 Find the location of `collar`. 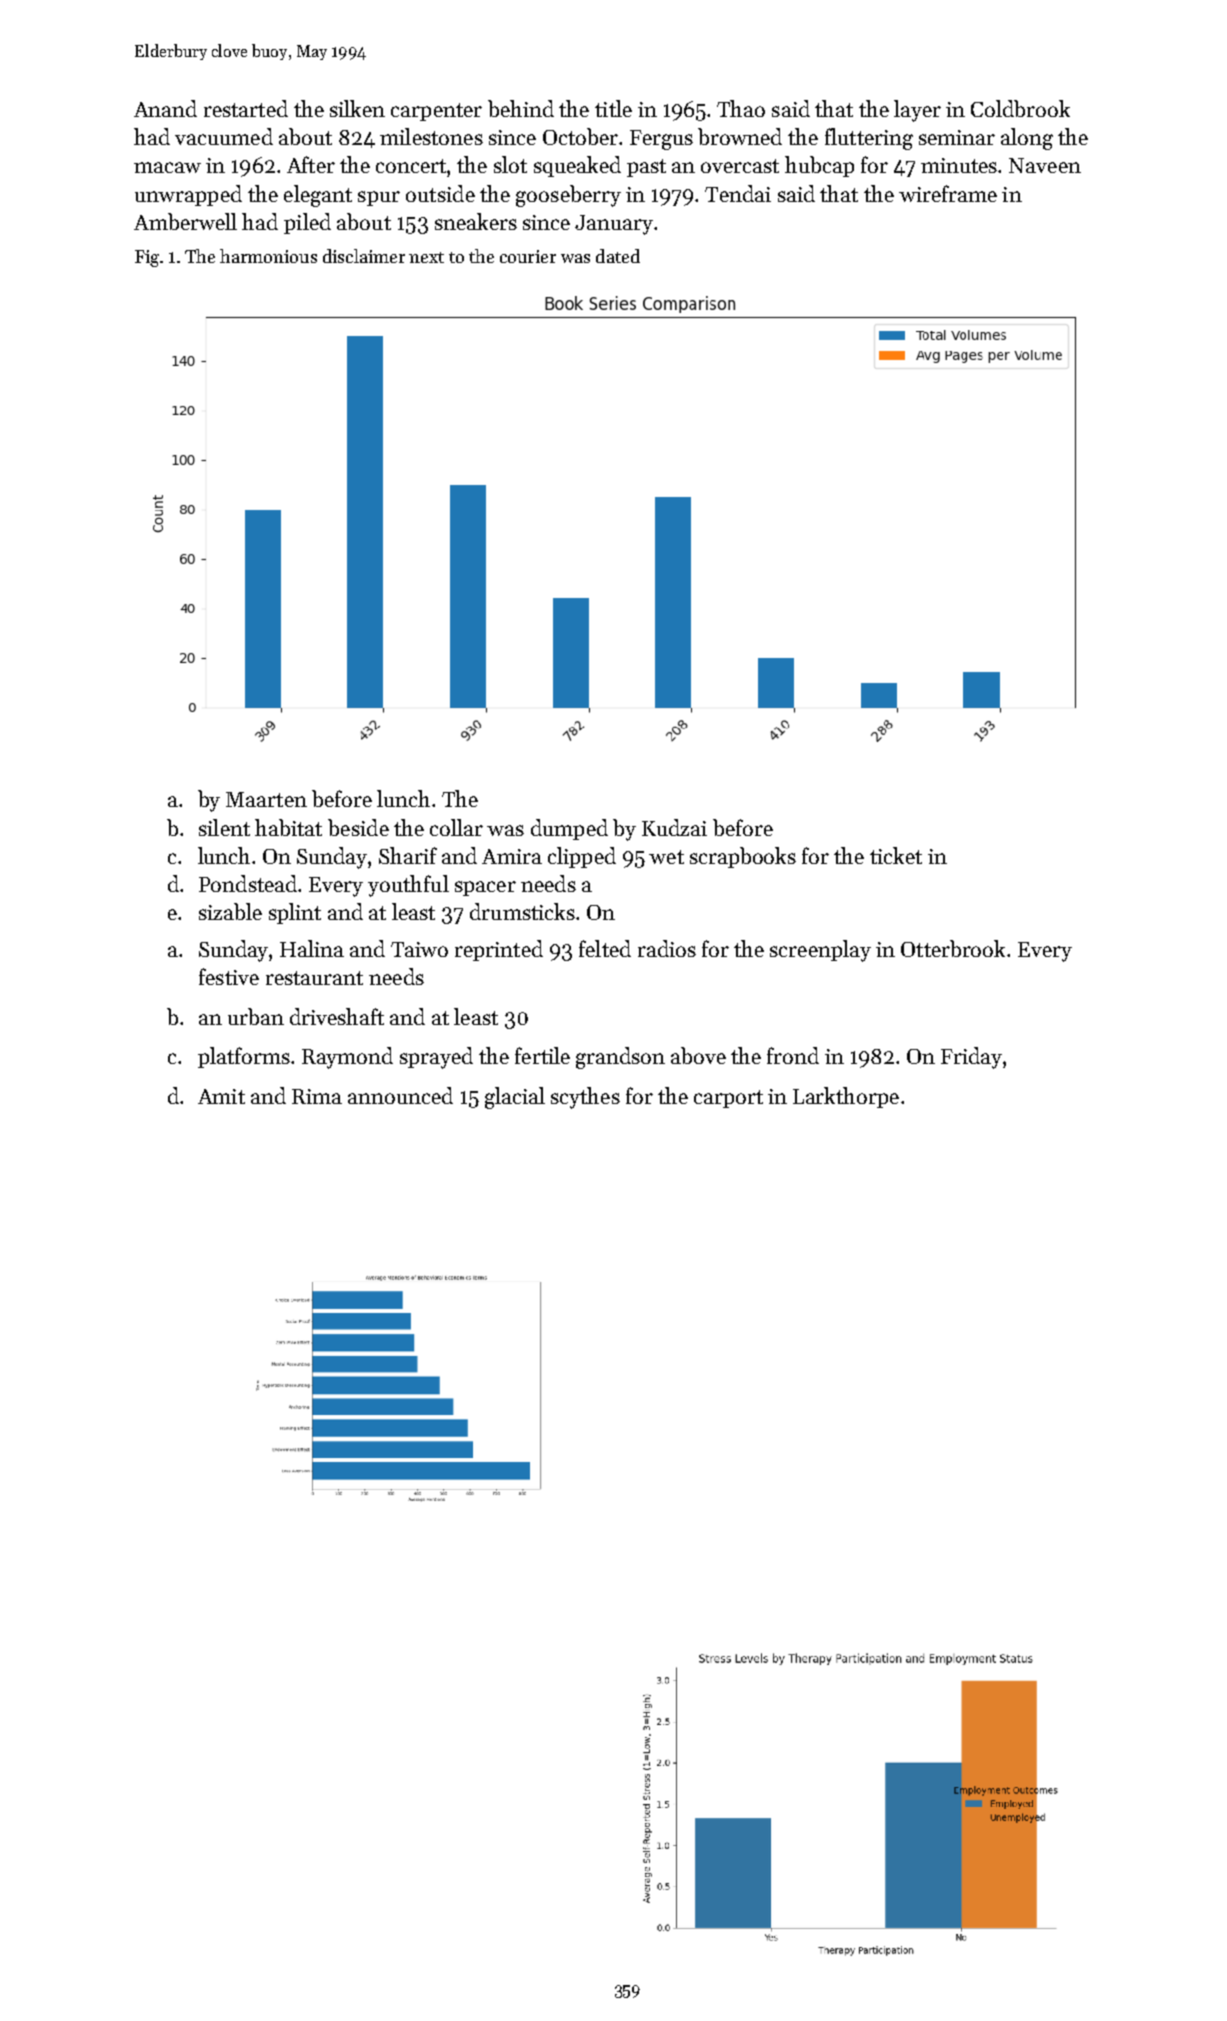

collar is located at coordinates (456, 827).
